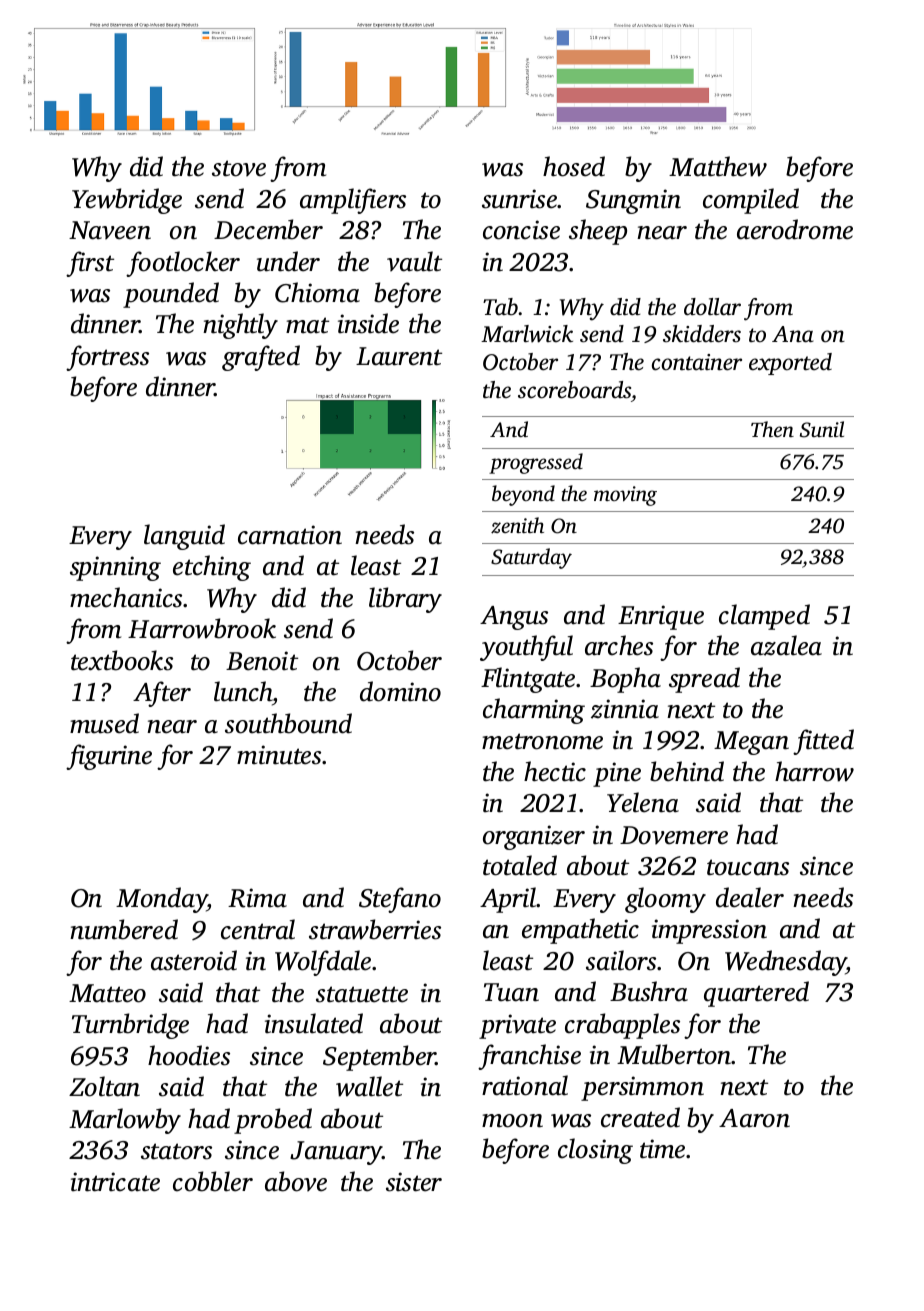 This page has width=924, height=1311. Describe the element at coordinates (369, 1086) in the page. I see `wallet` at that location.
